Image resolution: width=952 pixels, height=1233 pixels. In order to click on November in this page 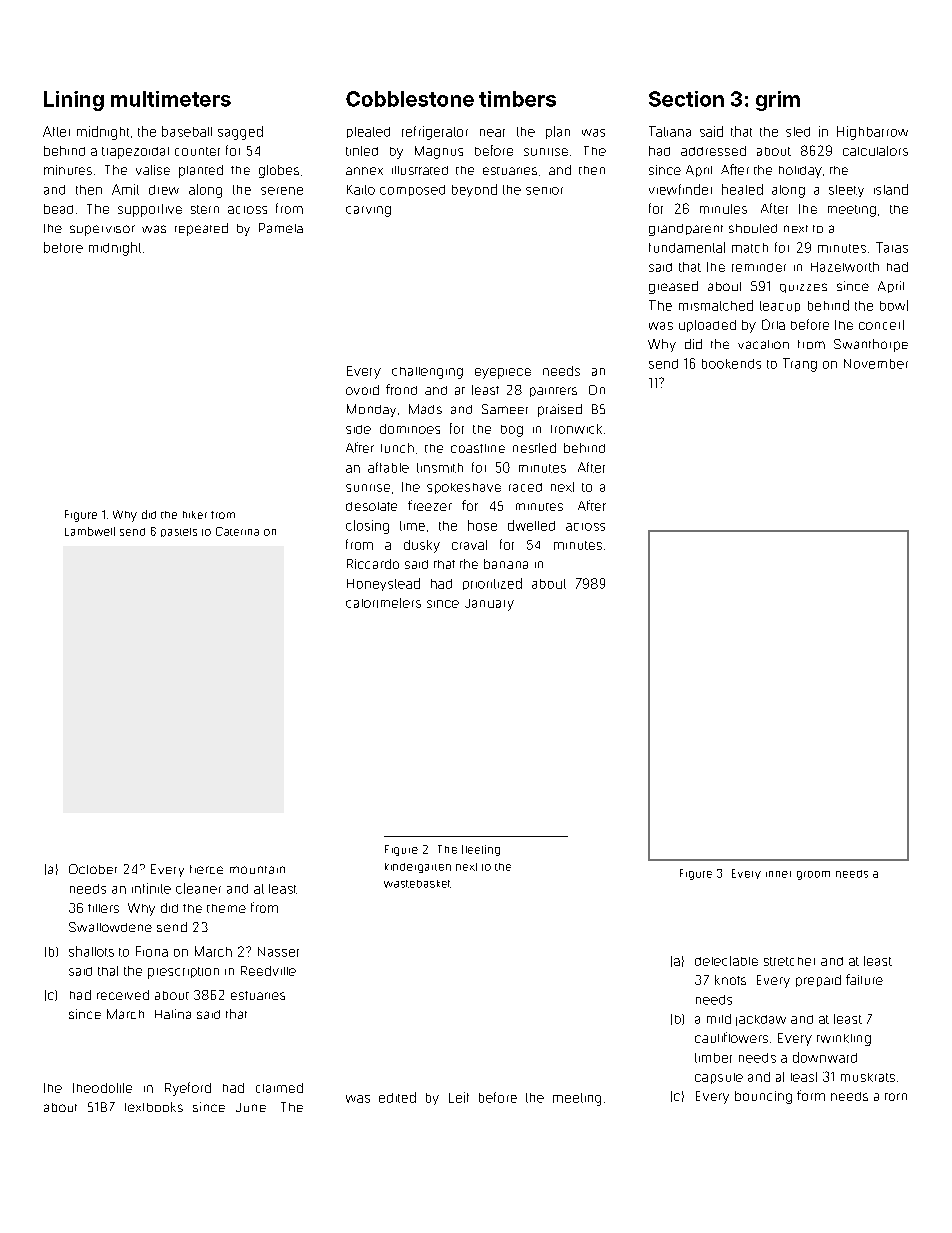, I will do `click(876, 364)`.
